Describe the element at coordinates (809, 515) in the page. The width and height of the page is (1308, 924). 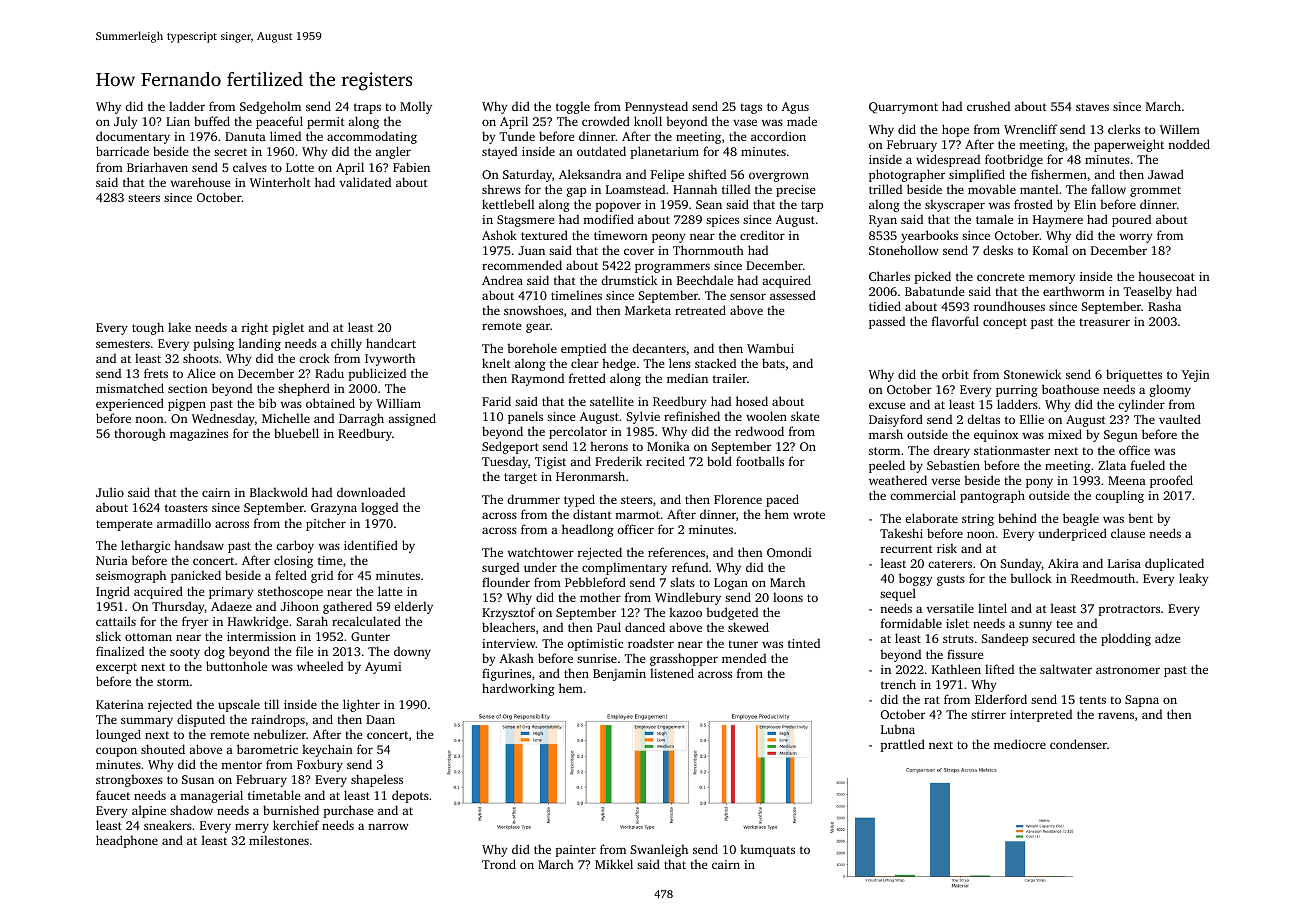
I see `wrote` at that location.
